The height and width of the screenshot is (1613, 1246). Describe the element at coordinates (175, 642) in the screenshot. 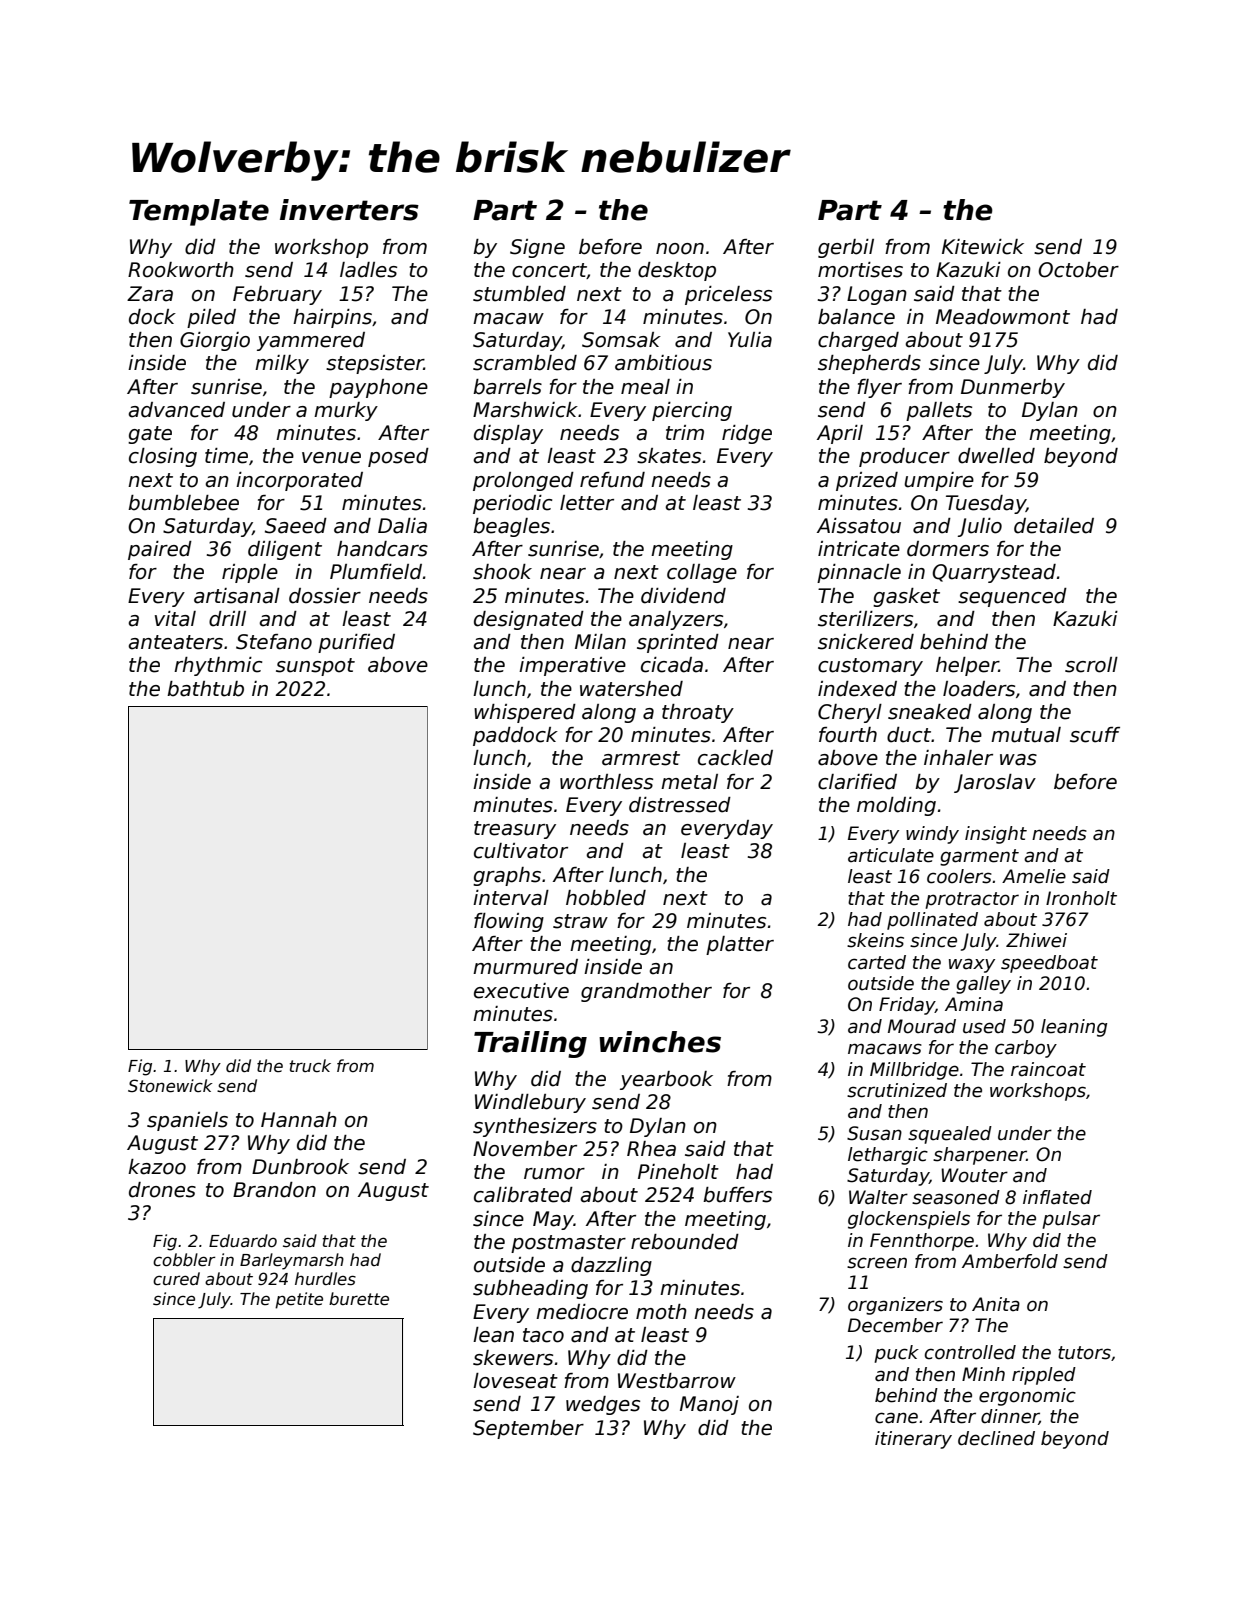

I see `anteaters` at that location.
